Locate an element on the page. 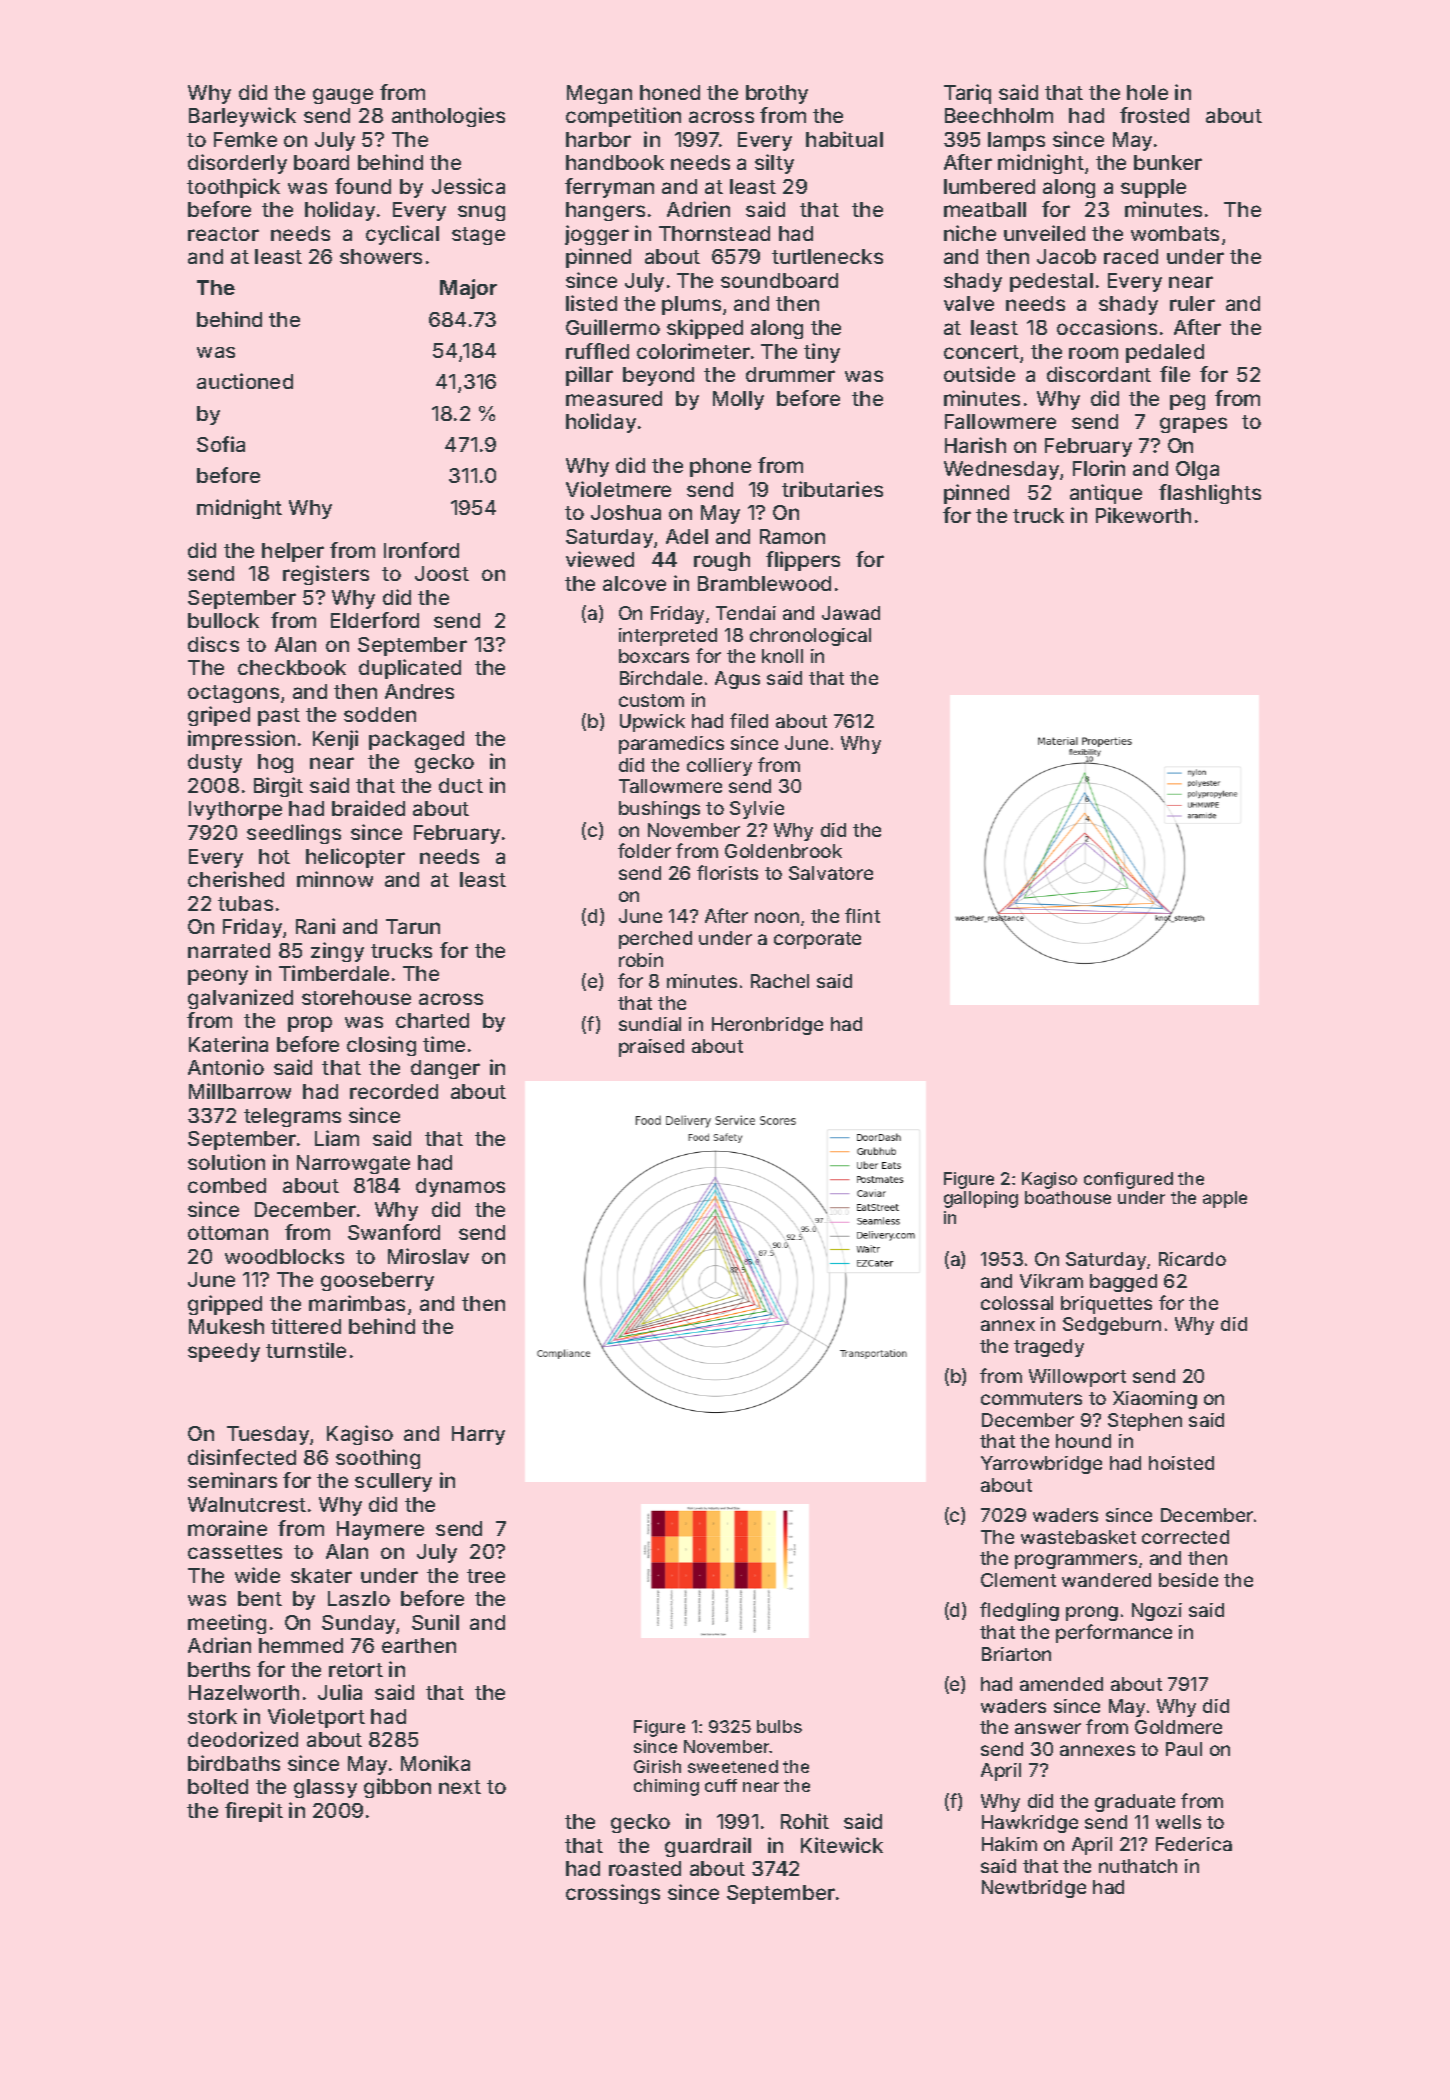 This page has width=1450, height=2100. praised is located at coordinates (651, 1048).
